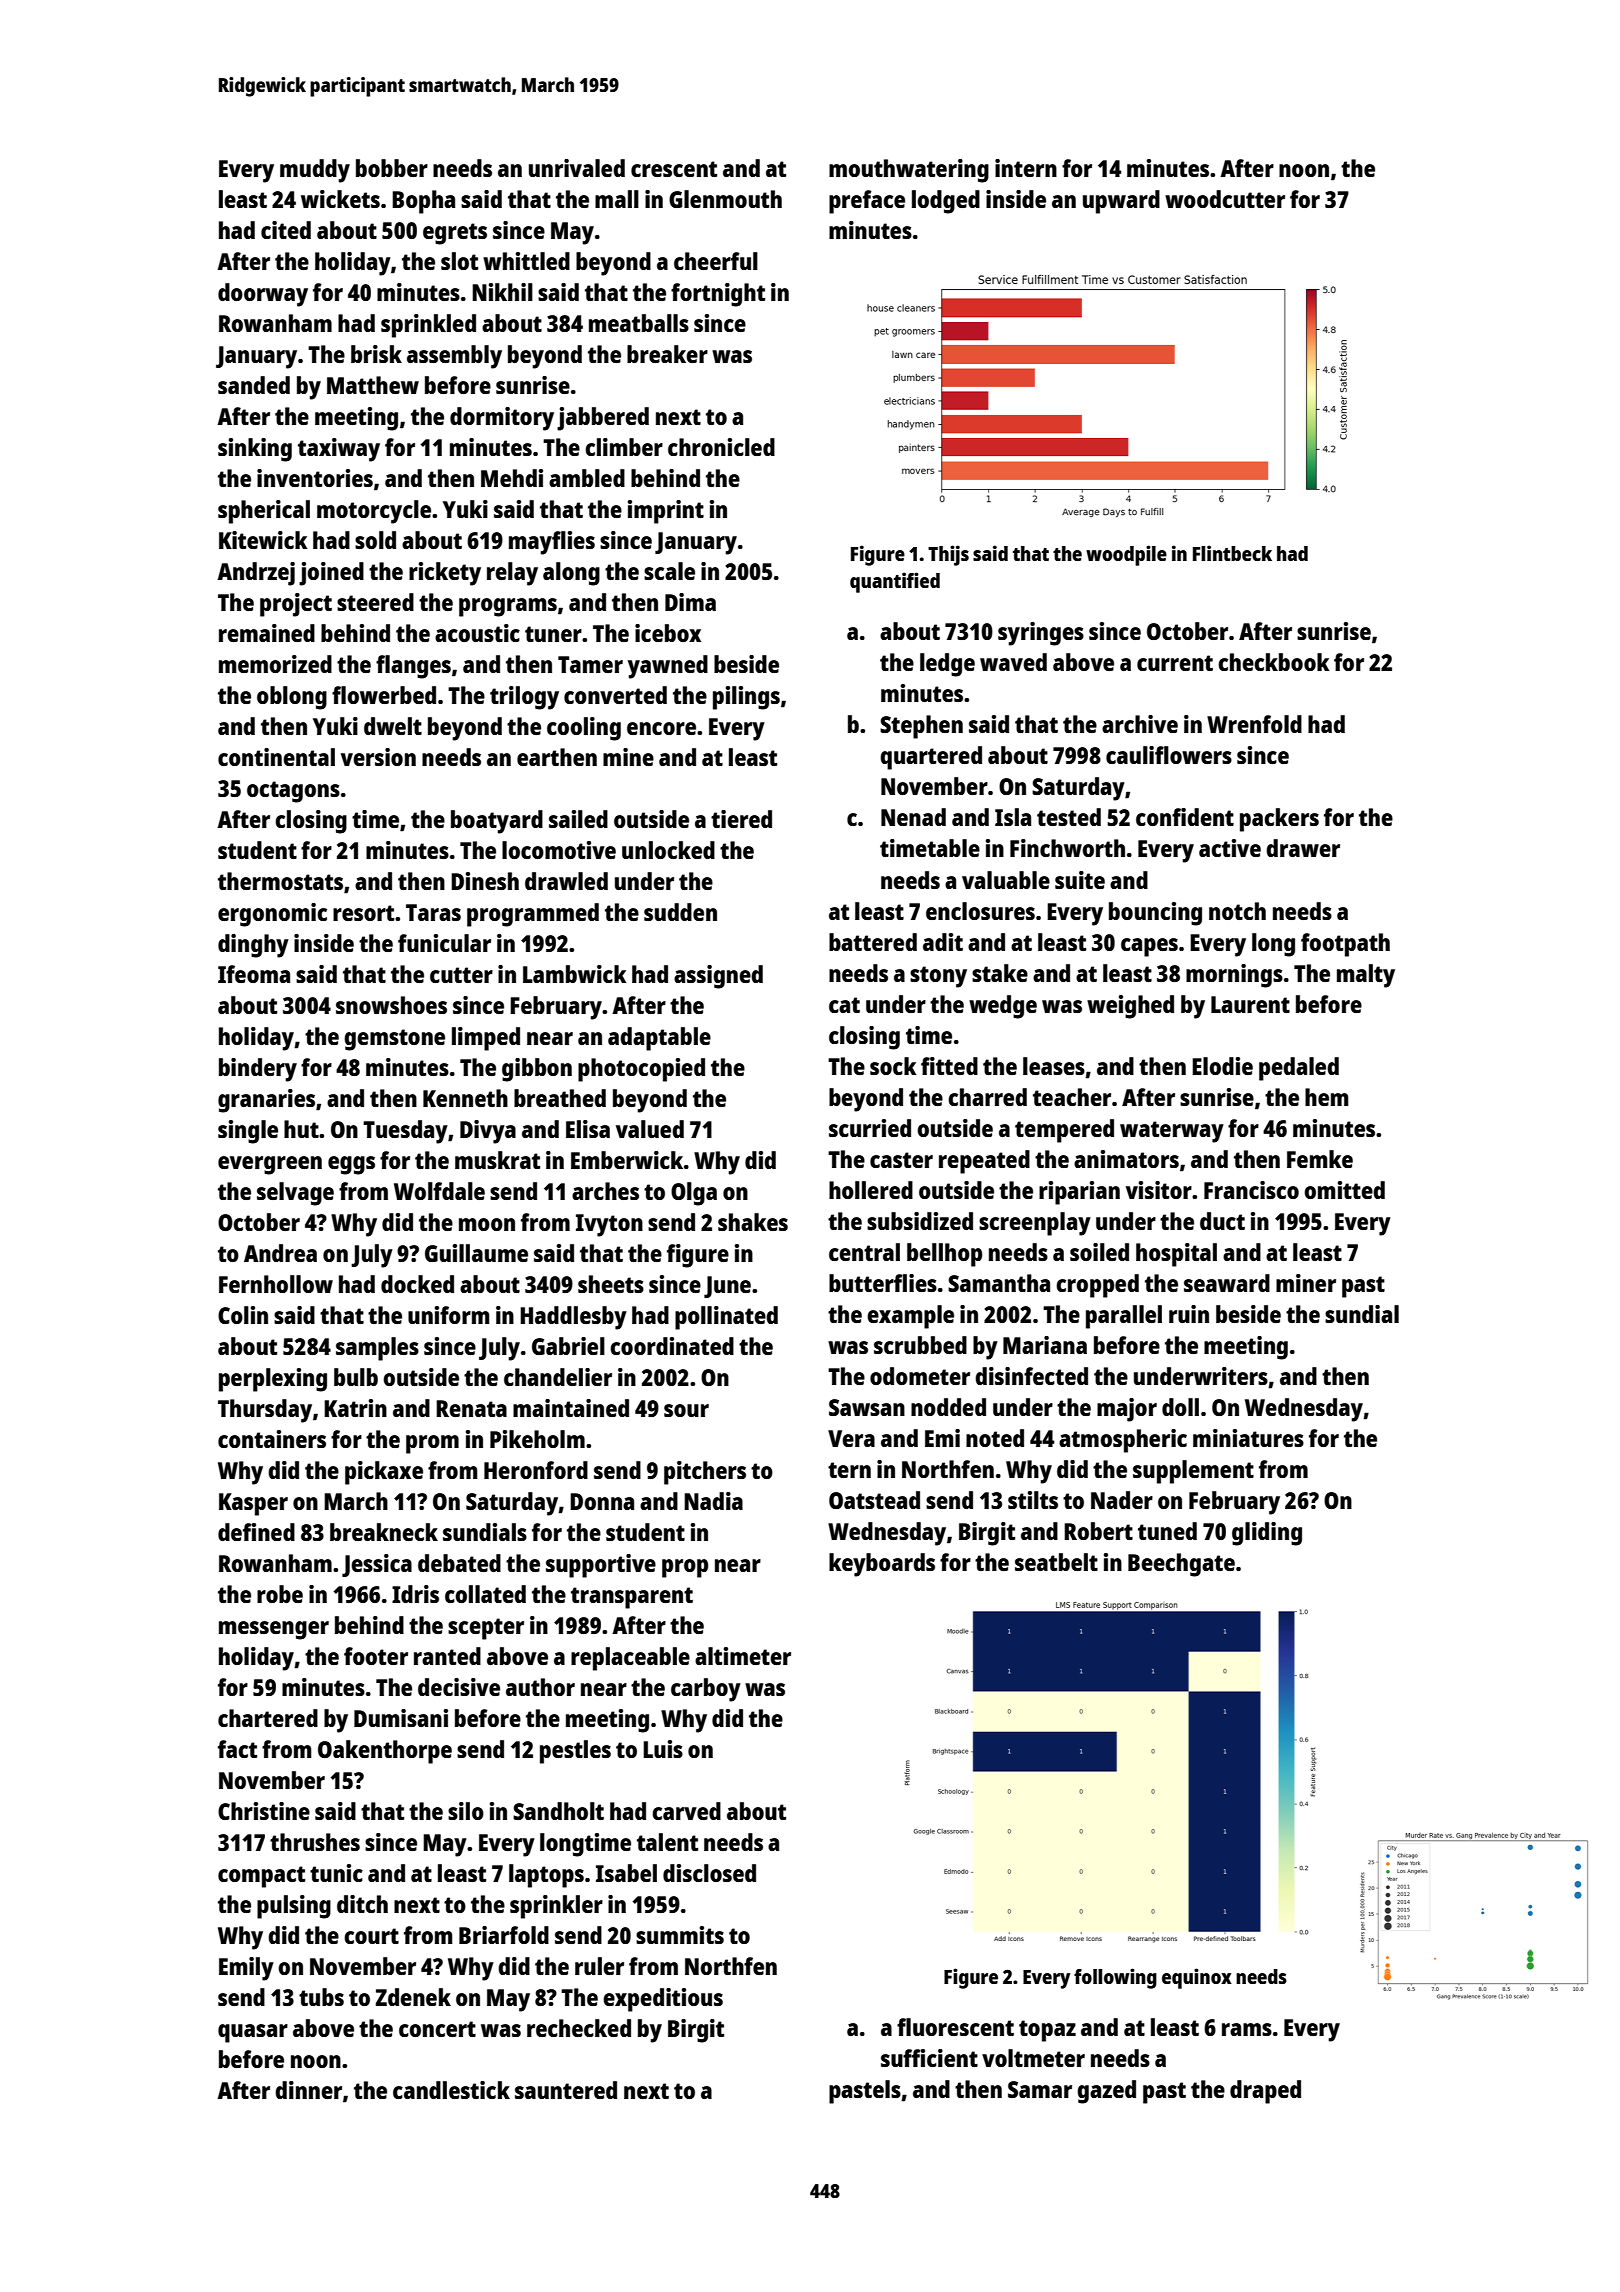 This page has height=2292, width=1620. What do you see at coordinates (272, 1439) in the page?
I see `containers` at bounding box center [272, 1439].
